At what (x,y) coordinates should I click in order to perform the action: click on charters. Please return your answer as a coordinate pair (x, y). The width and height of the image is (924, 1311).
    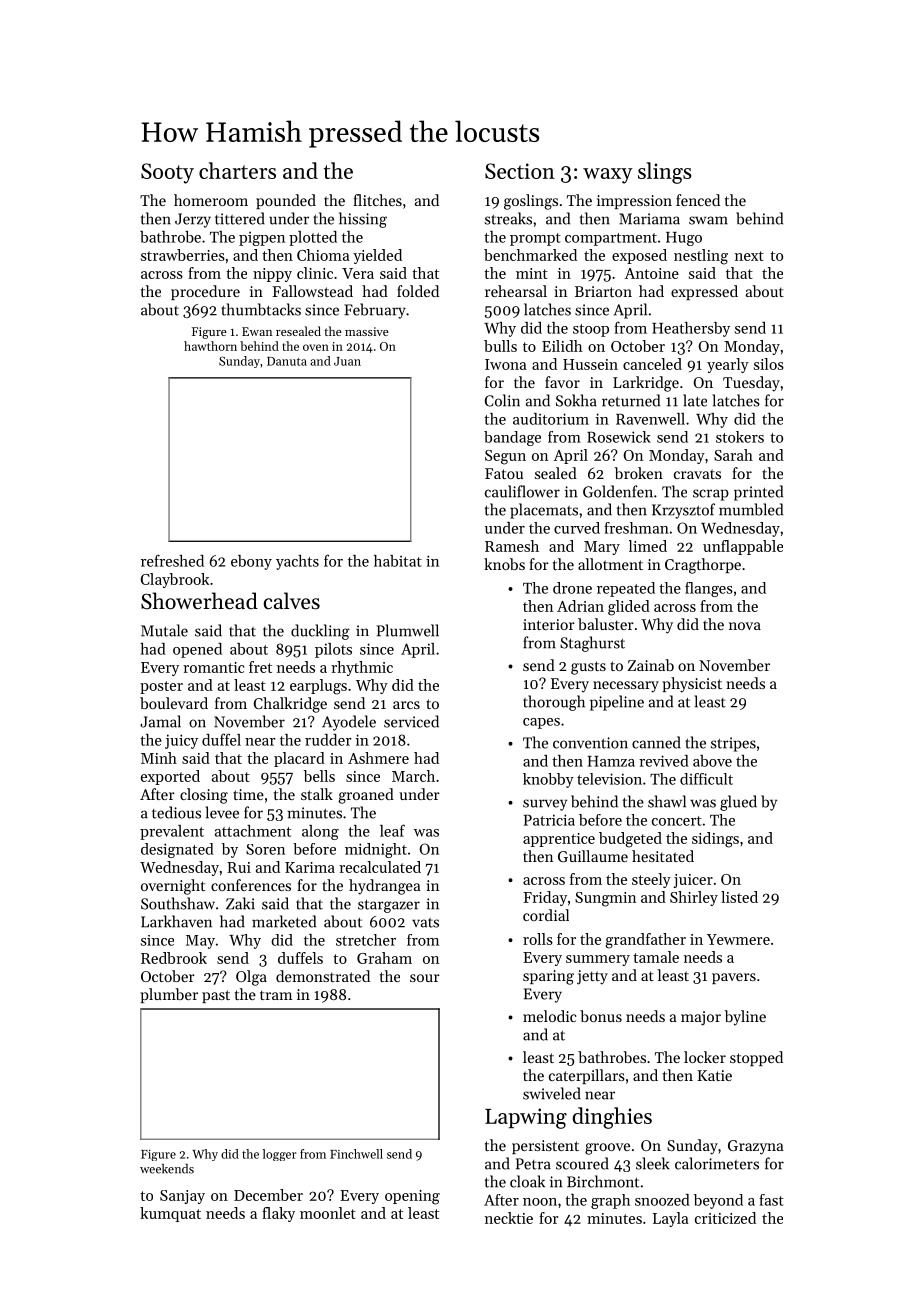
    Looking at the image, I should click on (237, 170).
